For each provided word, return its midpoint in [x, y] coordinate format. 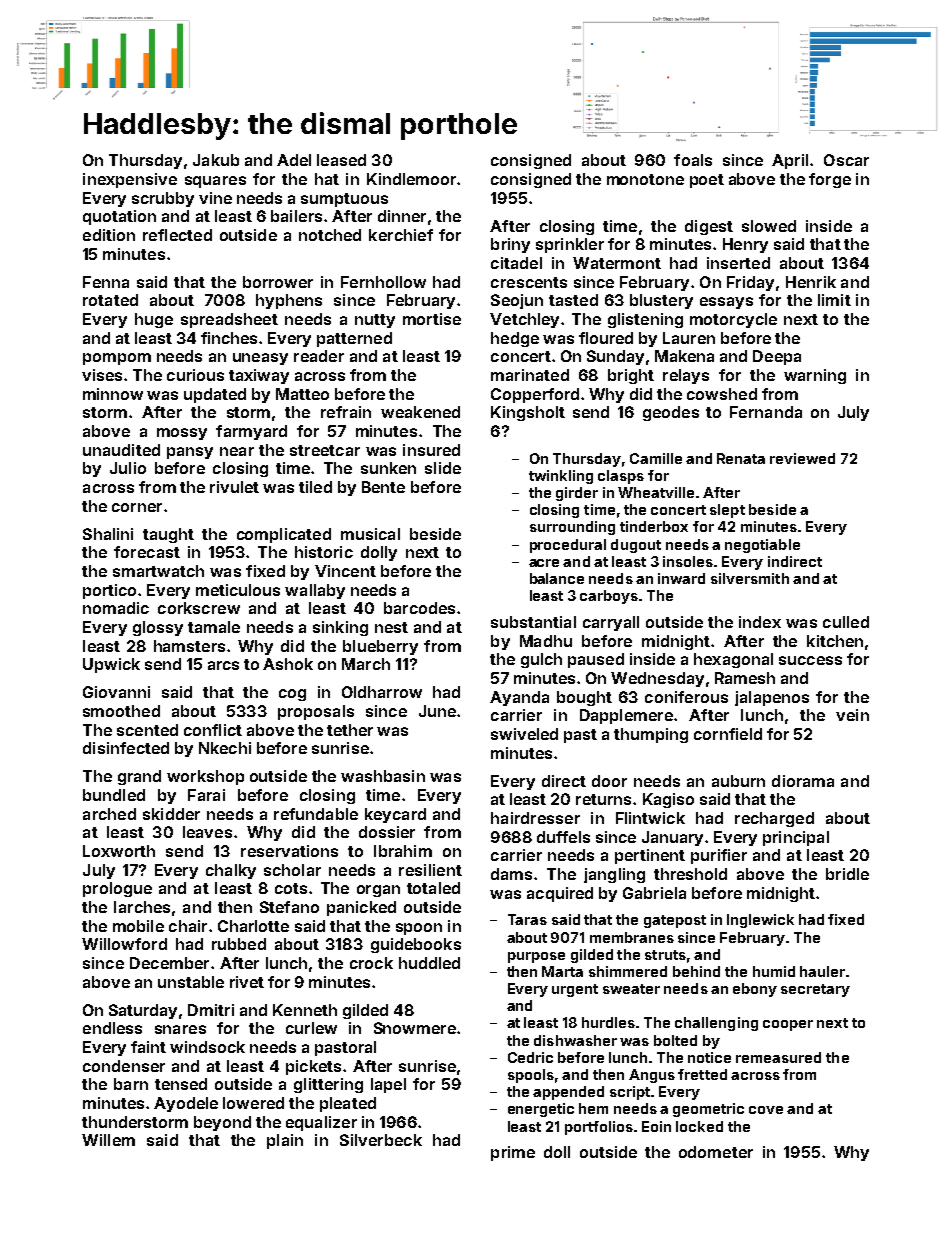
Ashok [288, 664]
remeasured [778, 1057]
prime [513, 1153]
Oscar [846, 160]
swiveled [524, 734]
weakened [420, 412]
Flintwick [650, 818]
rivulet [234, 487]
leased [341, 160]
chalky [231, 871]
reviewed [802, 458]
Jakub [216, 160]
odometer [716, 1152]
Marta [562, 971]
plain [285, 1141]
